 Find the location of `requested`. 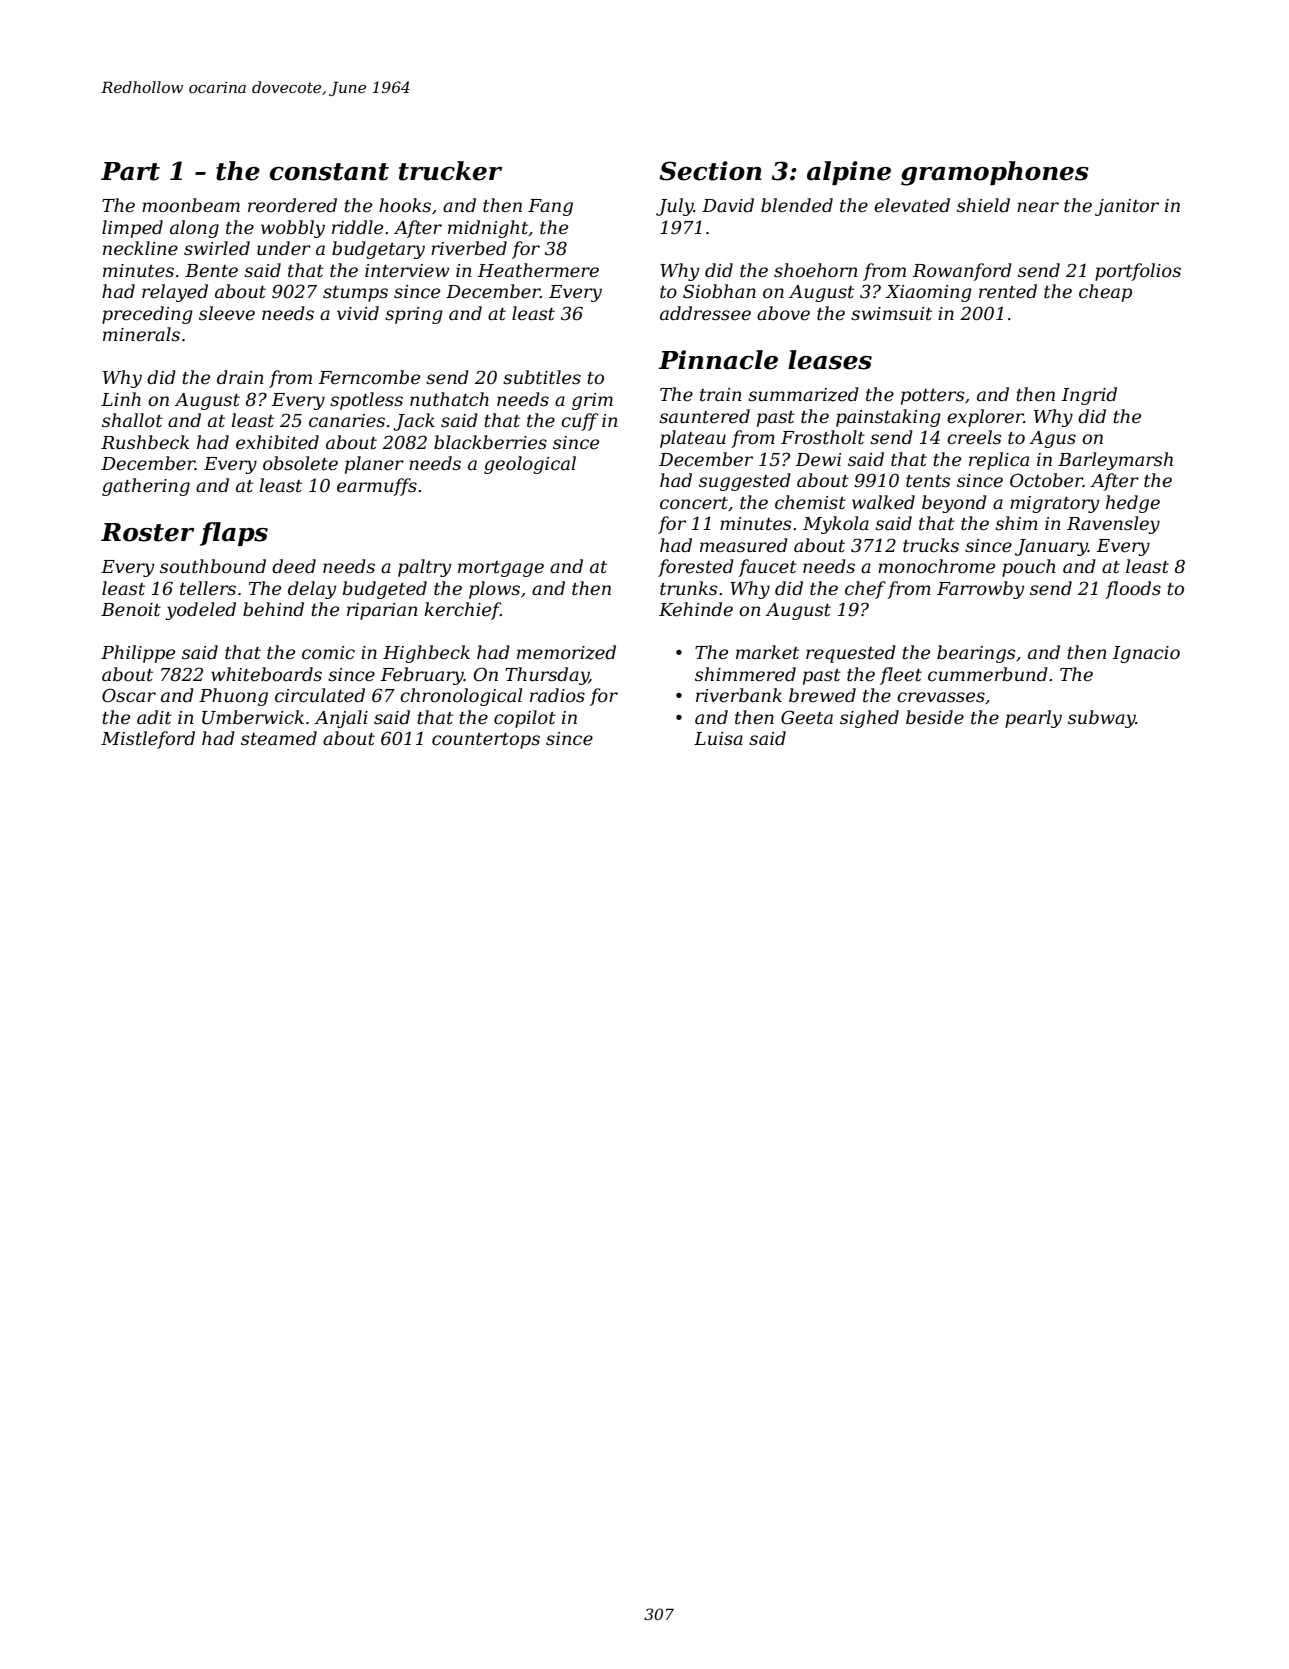

requested is located at coordinates (851, 654).
